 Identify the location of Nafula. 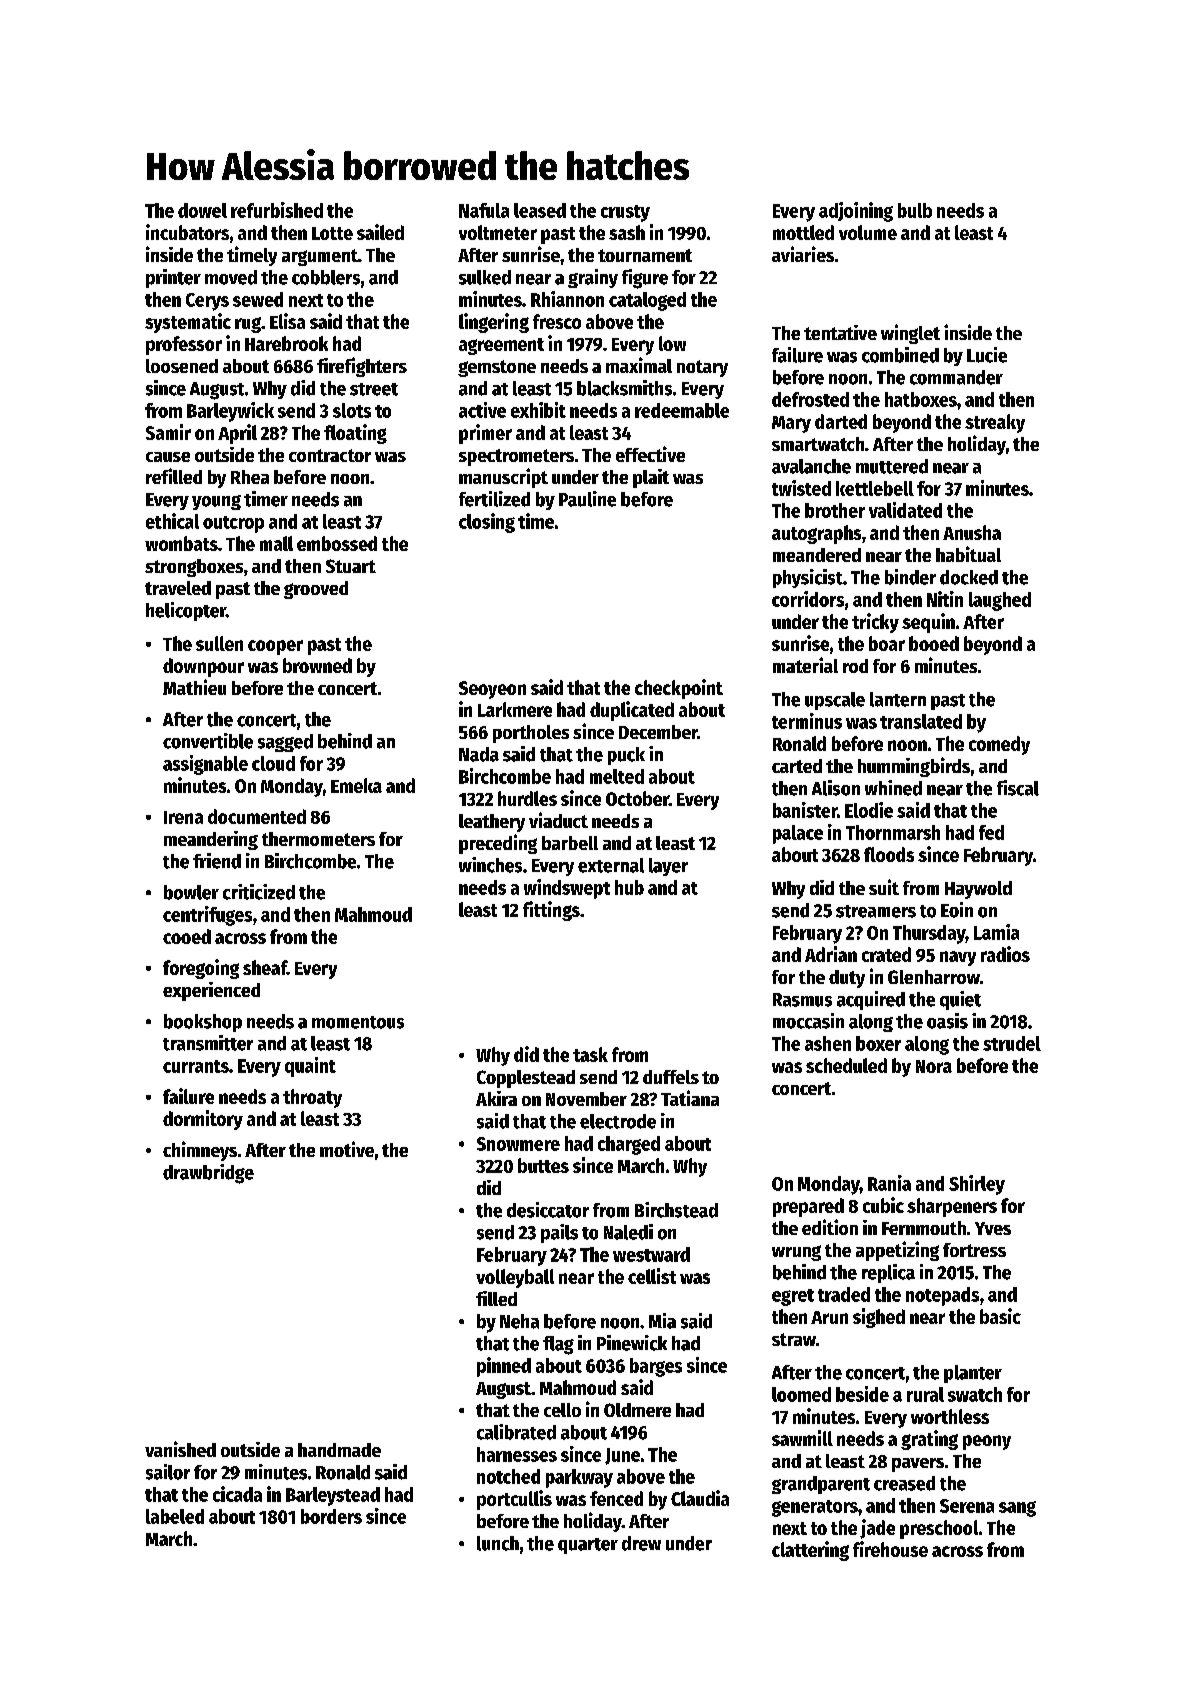
(484, 210).
